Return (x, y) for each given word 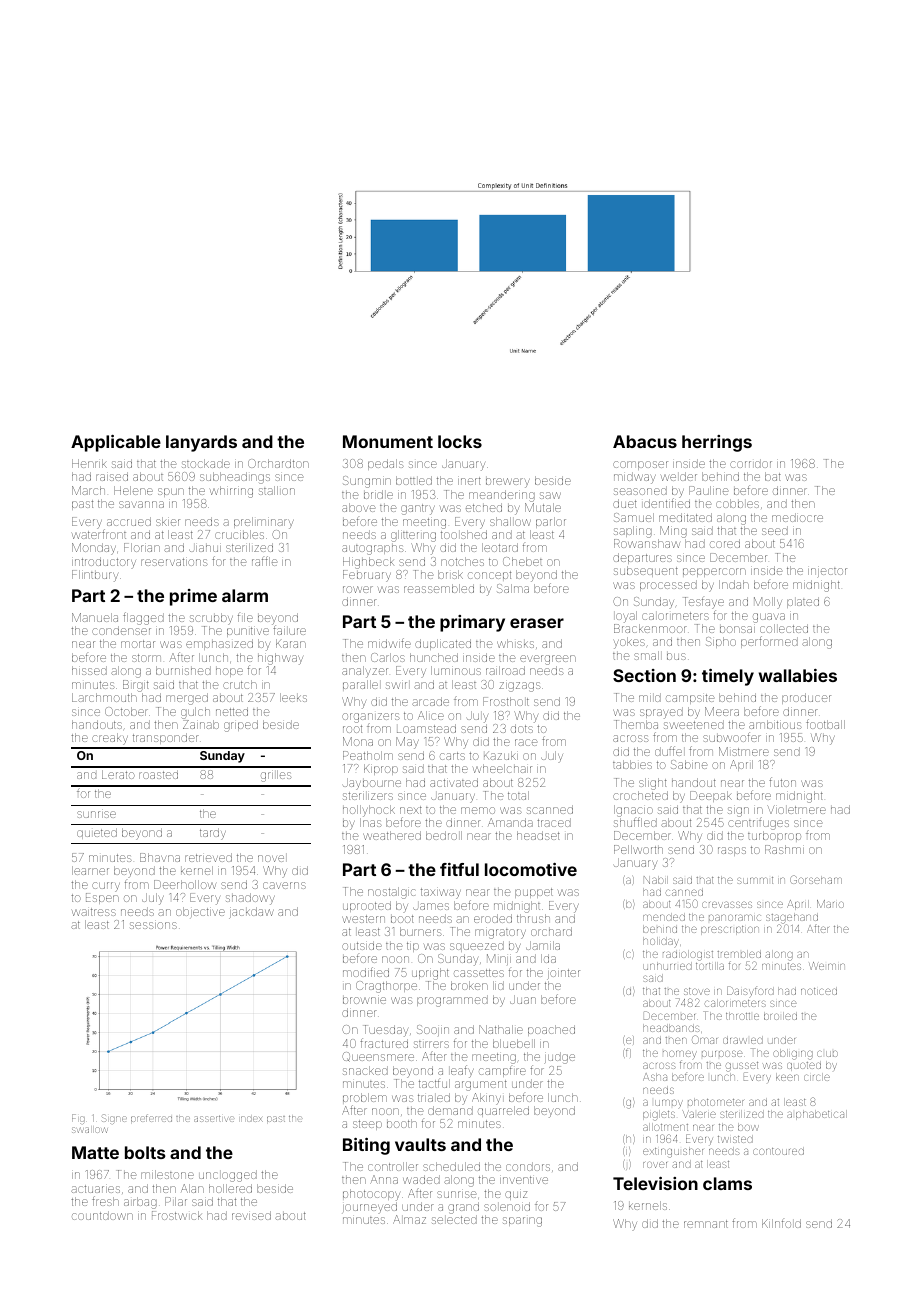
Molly (768, 603)
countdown (102, 1215)
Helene (133, 490)
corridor (751, 463)
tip (413, 947)
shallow (510, 521)
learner (90, 870)
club (827, 1054)
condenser (121, 630)
